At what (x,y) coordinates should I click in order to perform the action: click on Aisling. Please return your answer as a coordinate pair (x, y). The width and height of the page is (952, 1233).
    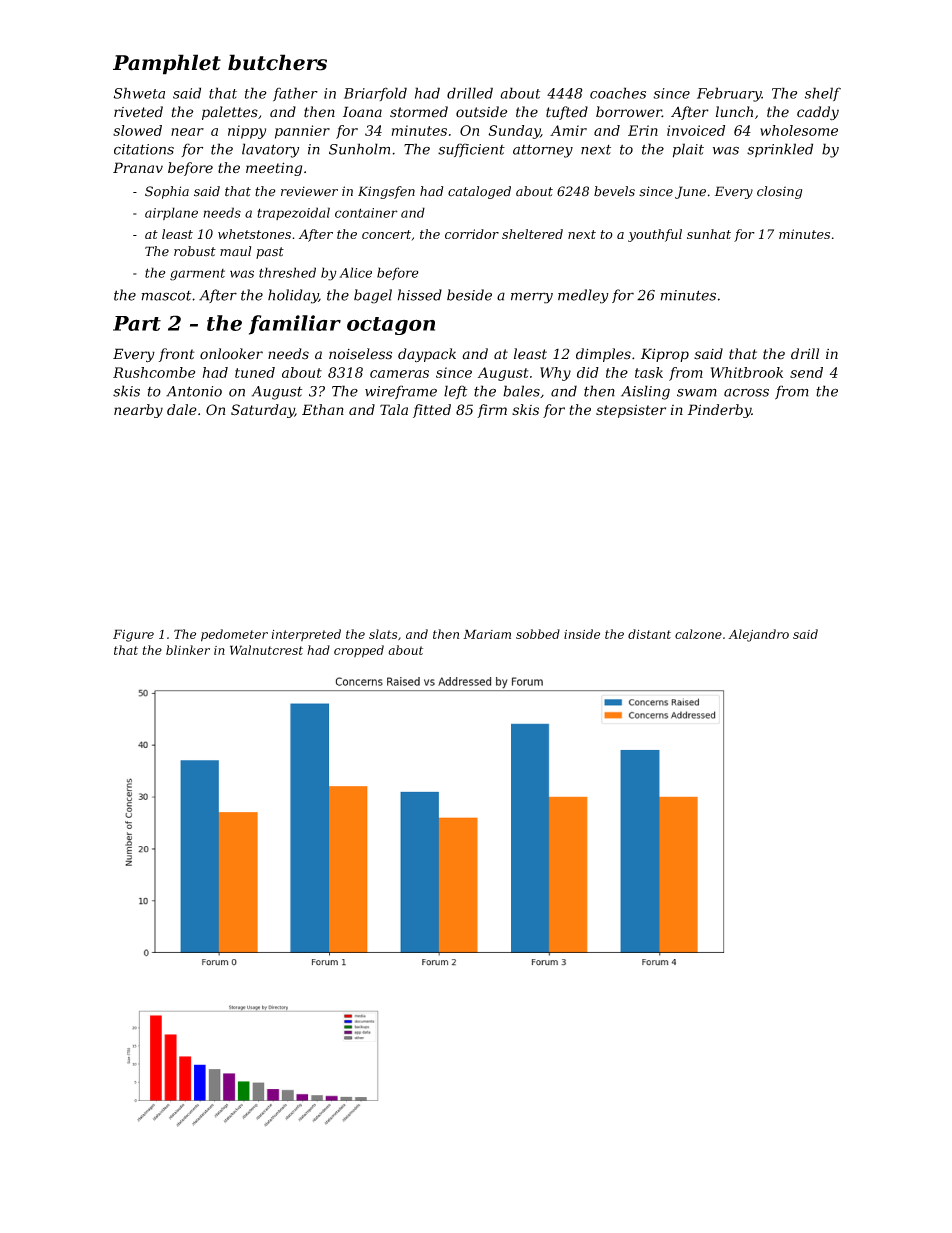
    Looking at the image, I should click on (645, 392).
